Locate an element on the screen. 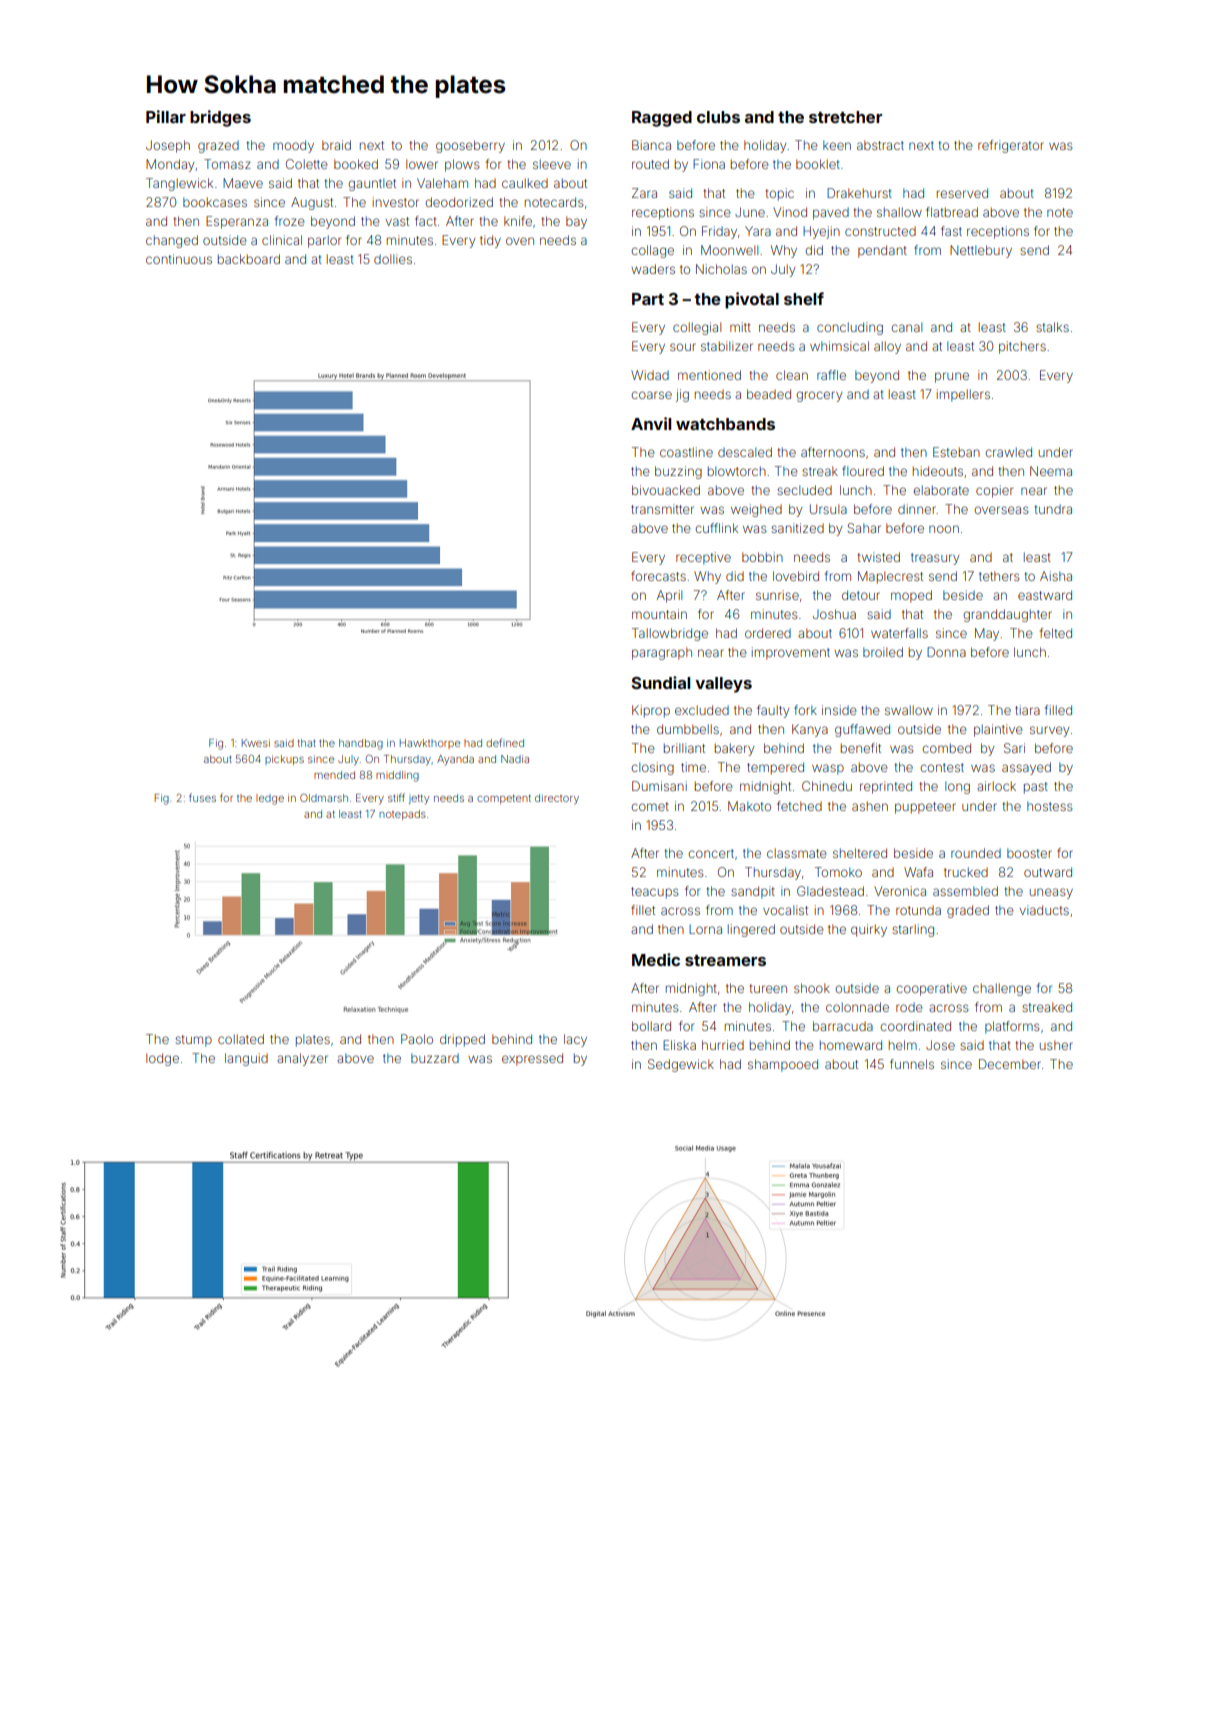 The image size is (1219, 1724). funnels is located at coordinates (912, 1064).
